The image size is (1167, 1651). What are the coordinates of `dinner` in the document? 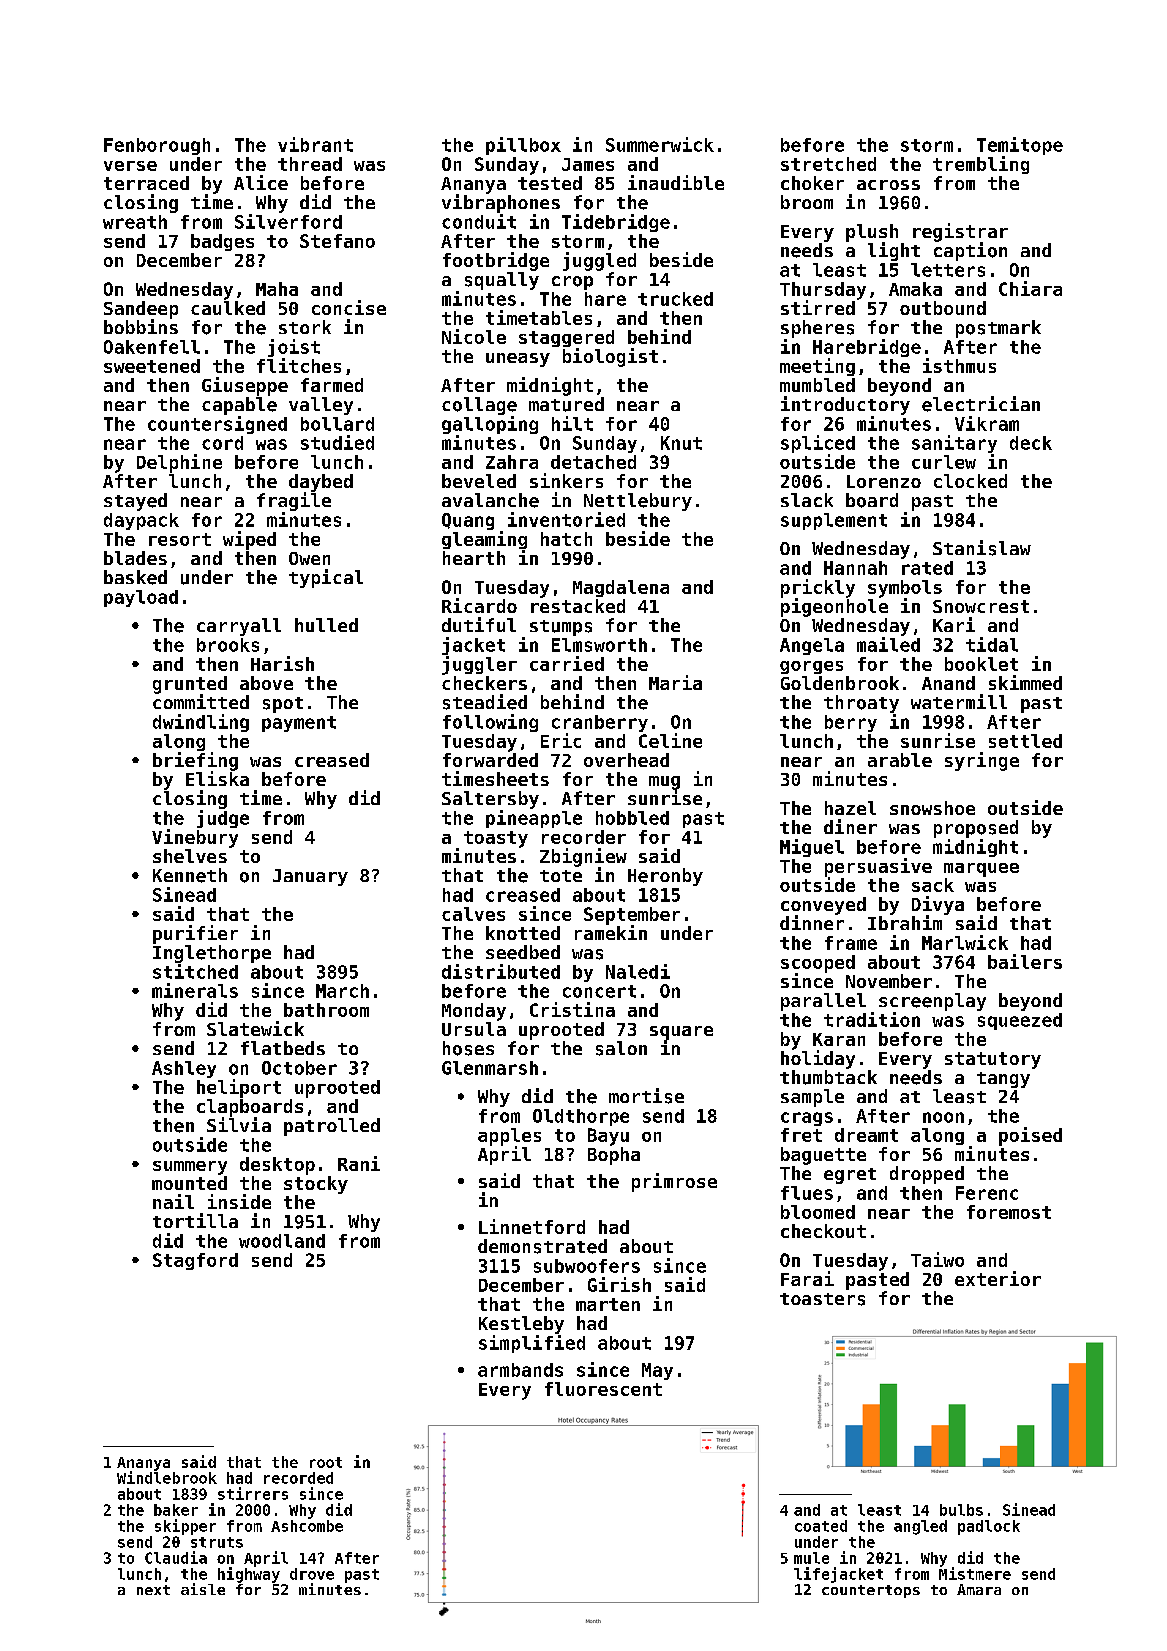 It's located at (812, 922).
